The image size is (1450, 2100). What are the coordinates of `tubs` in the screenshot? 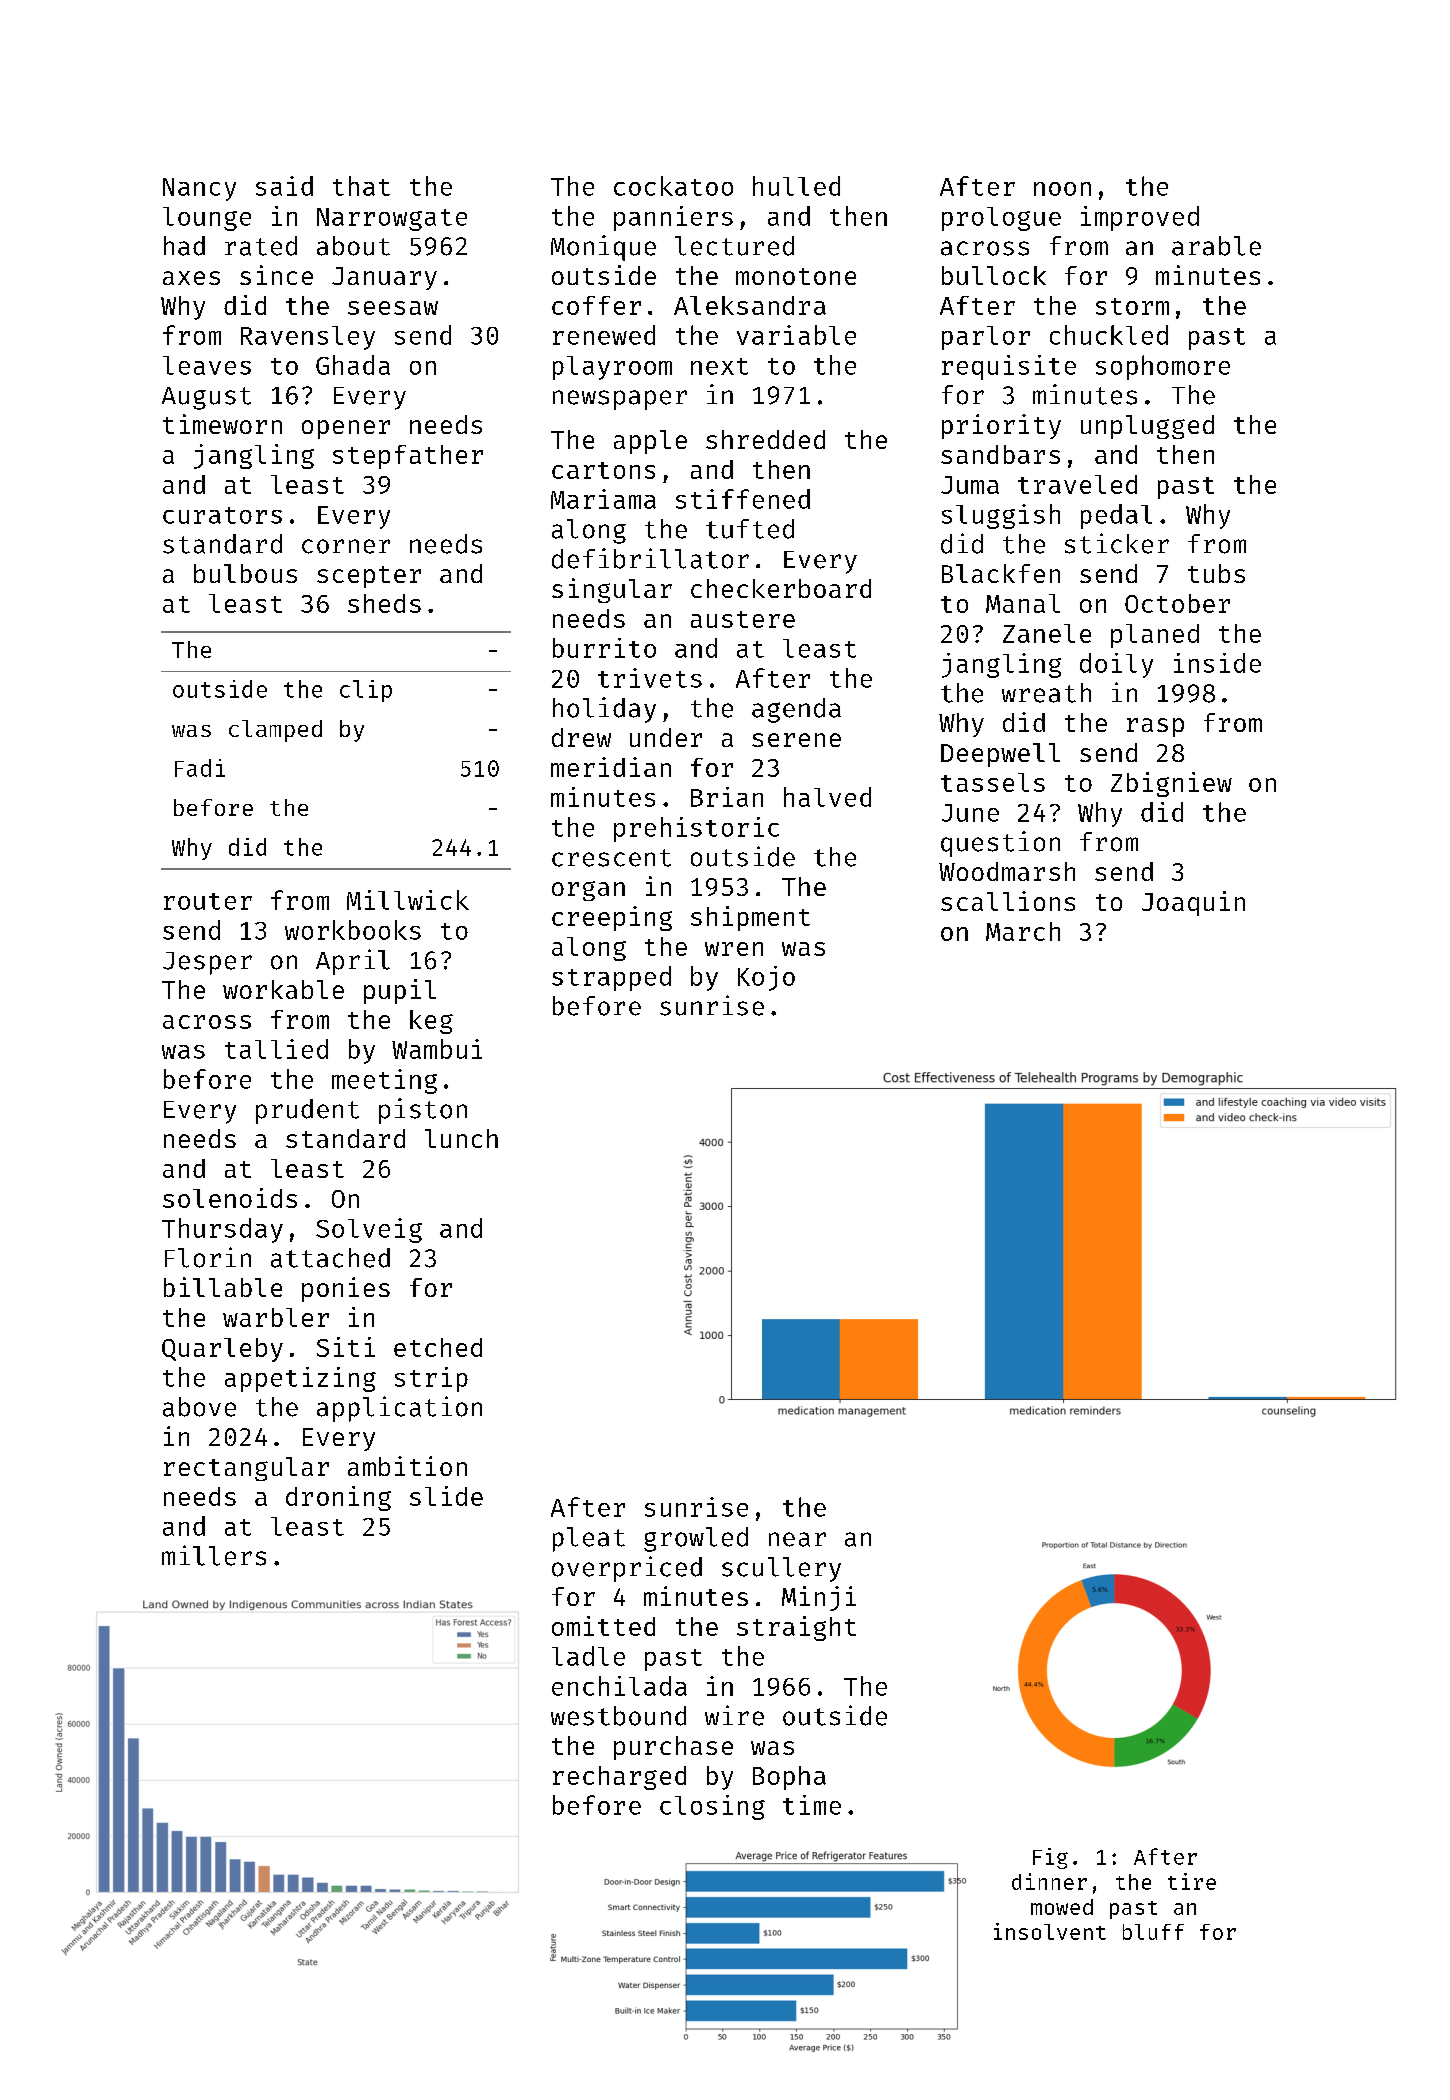 It's located at (1216, 573).
